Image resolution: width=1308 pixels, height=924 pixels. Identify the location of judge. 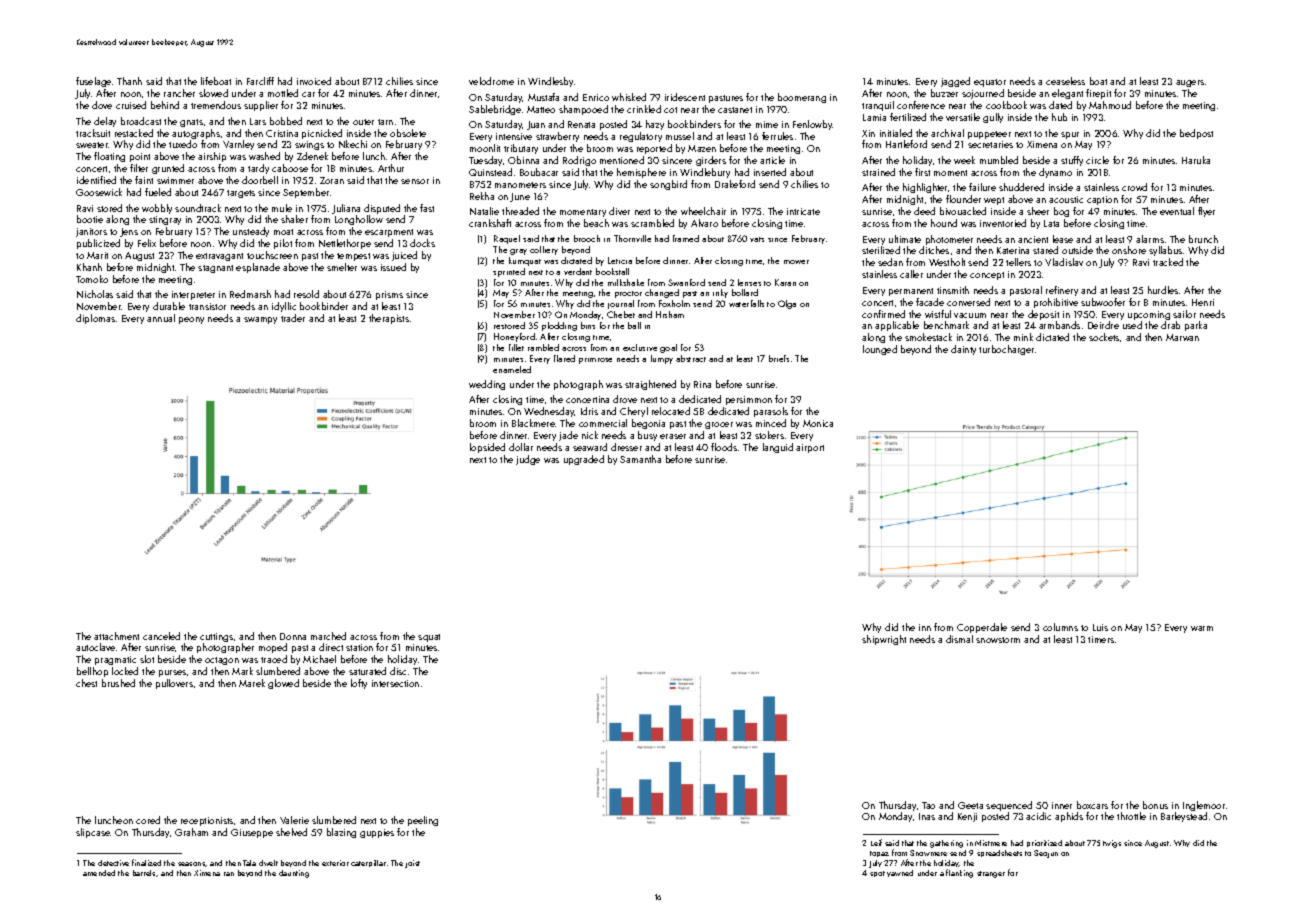
(528, 460).
